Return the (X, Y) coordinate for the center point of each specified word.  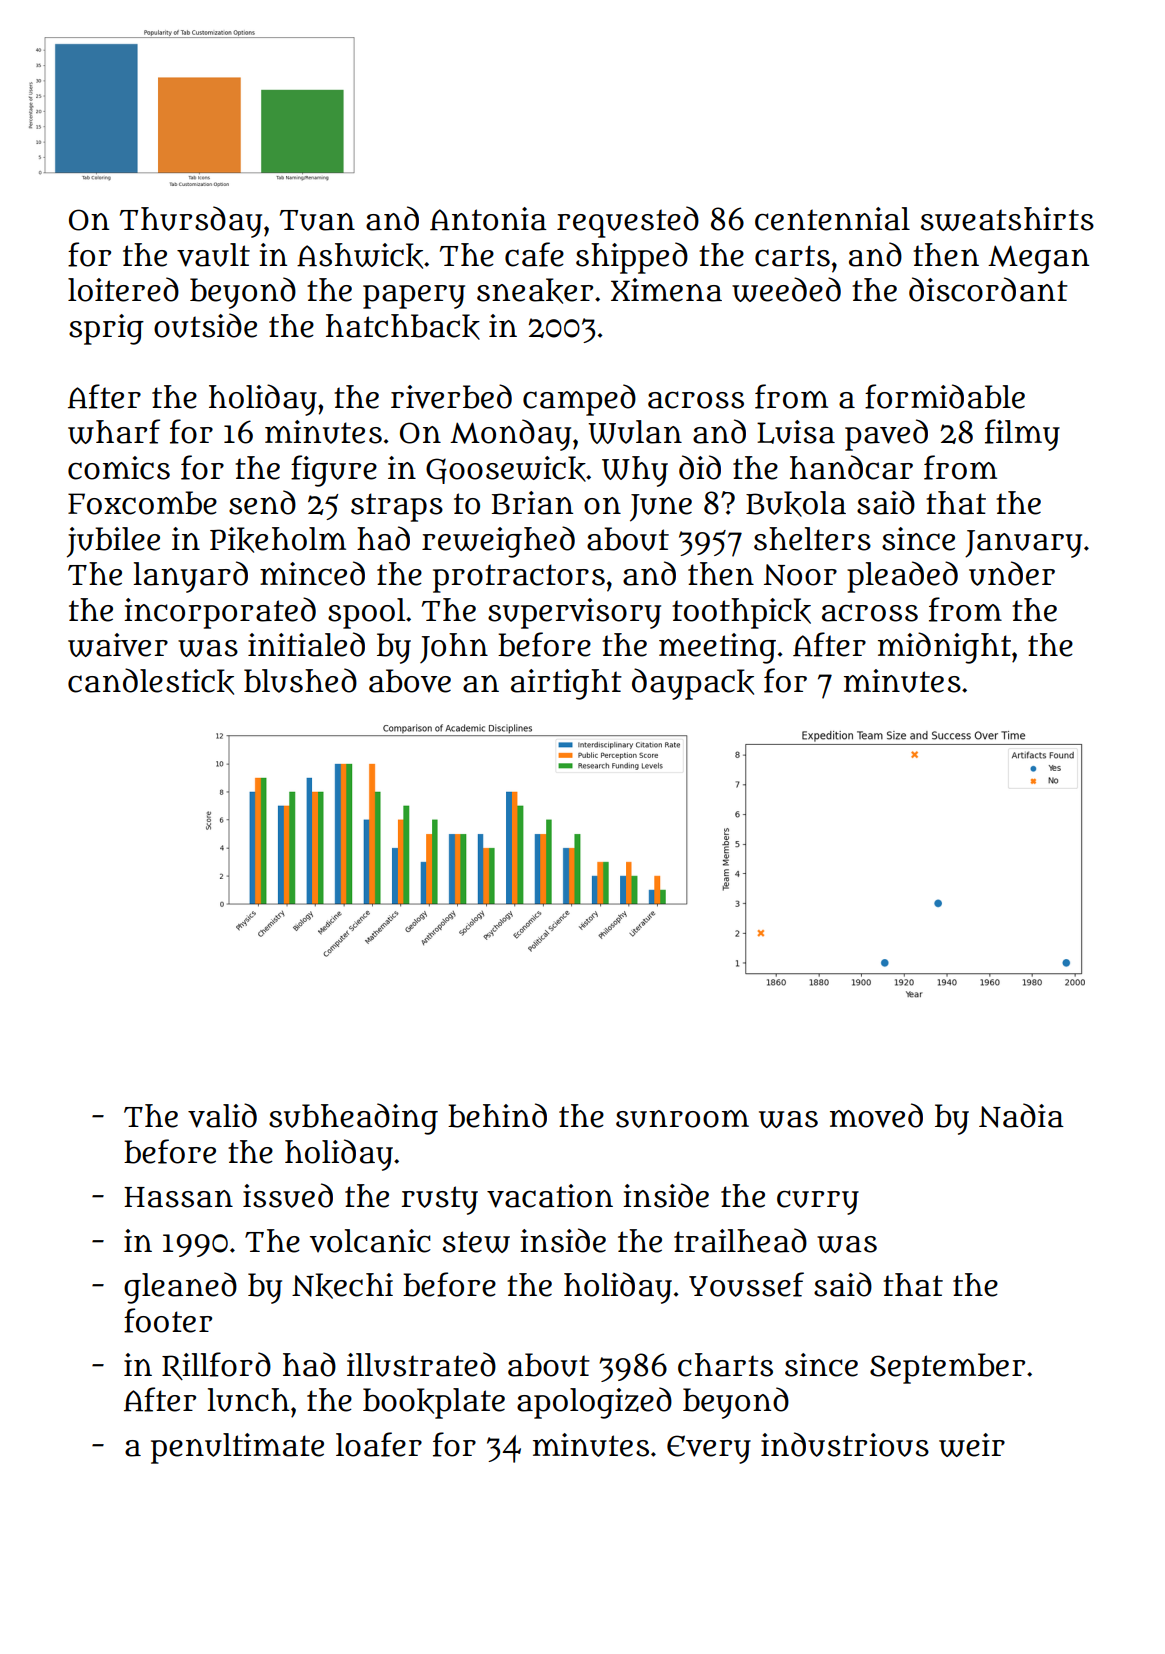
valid (222, 1115)
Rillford (216, 1366)
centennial (832, 219)
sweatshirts (1007, 219)
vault (213, 255)
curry (818, 1202)
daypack (693, 684)
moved (876, 1115)
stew (476, 1242)
